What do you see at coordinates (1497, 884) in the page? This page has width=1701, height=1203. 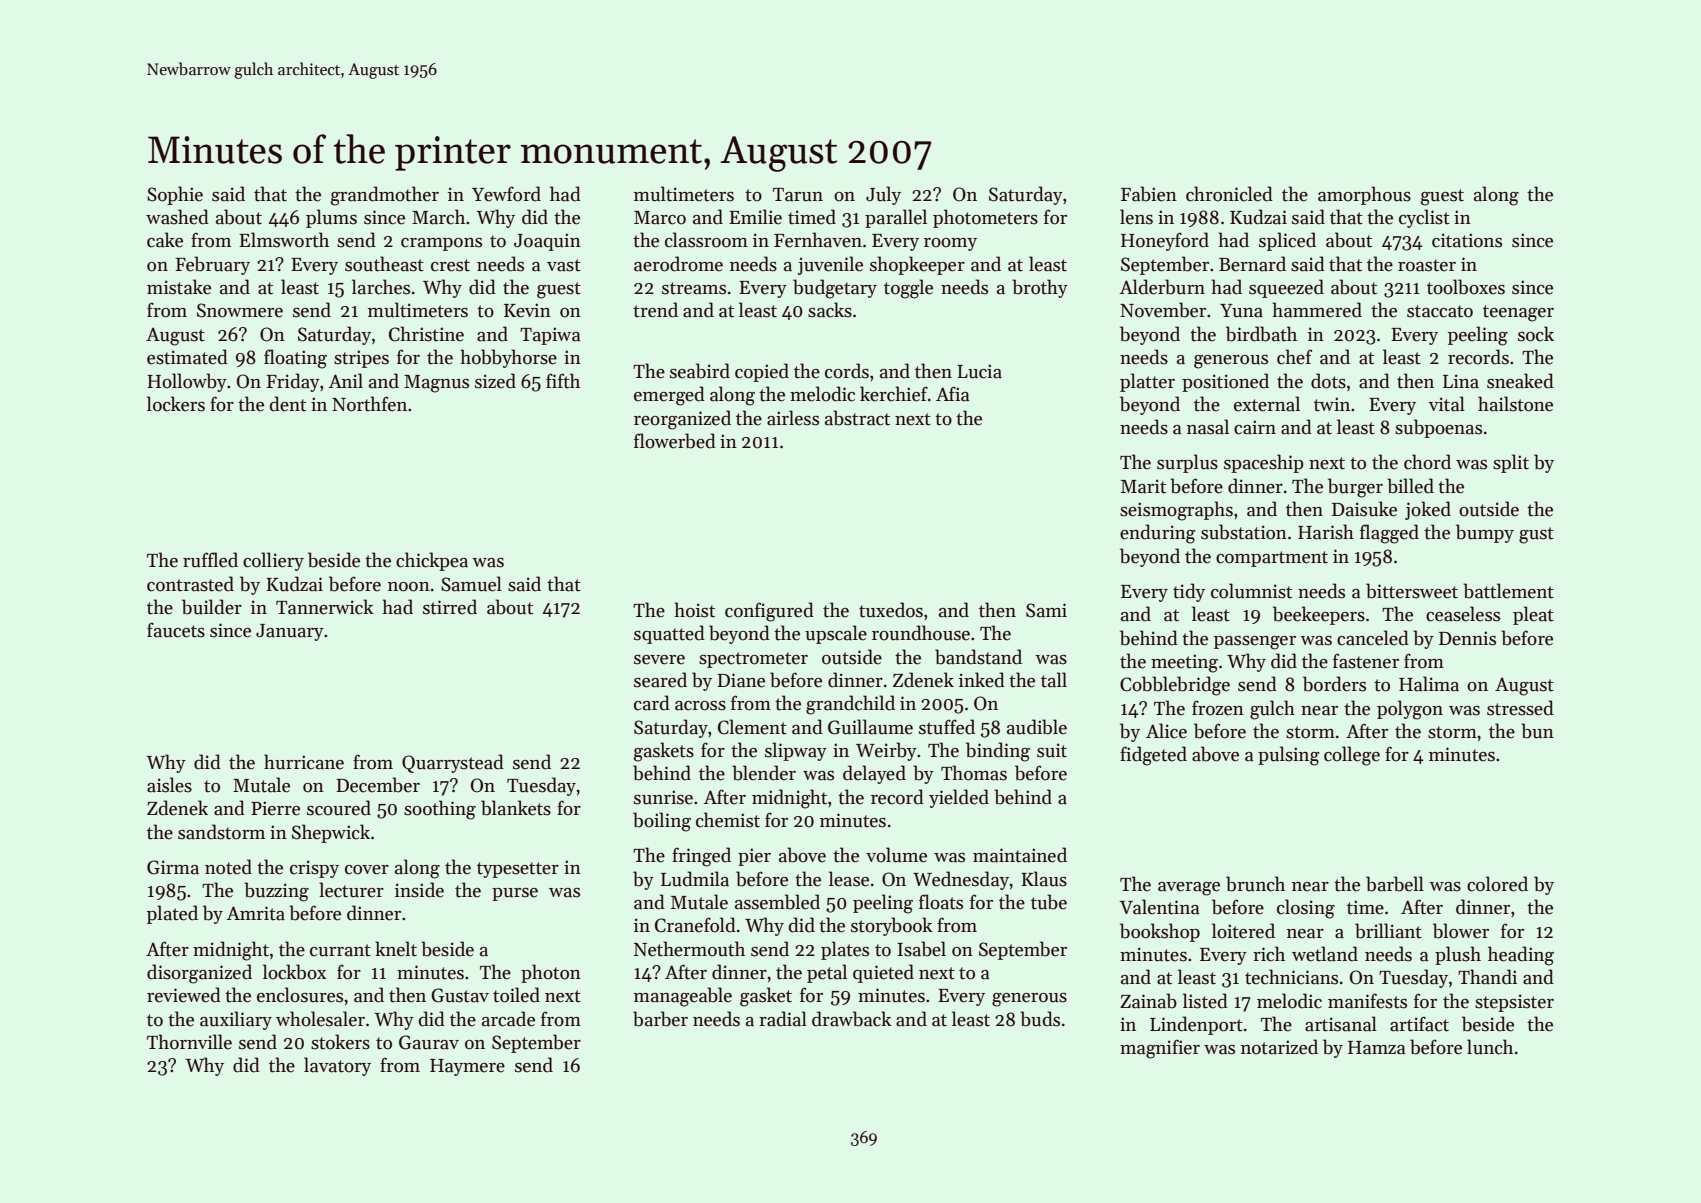 I see `colored` at bounding box center [1497, 884].
